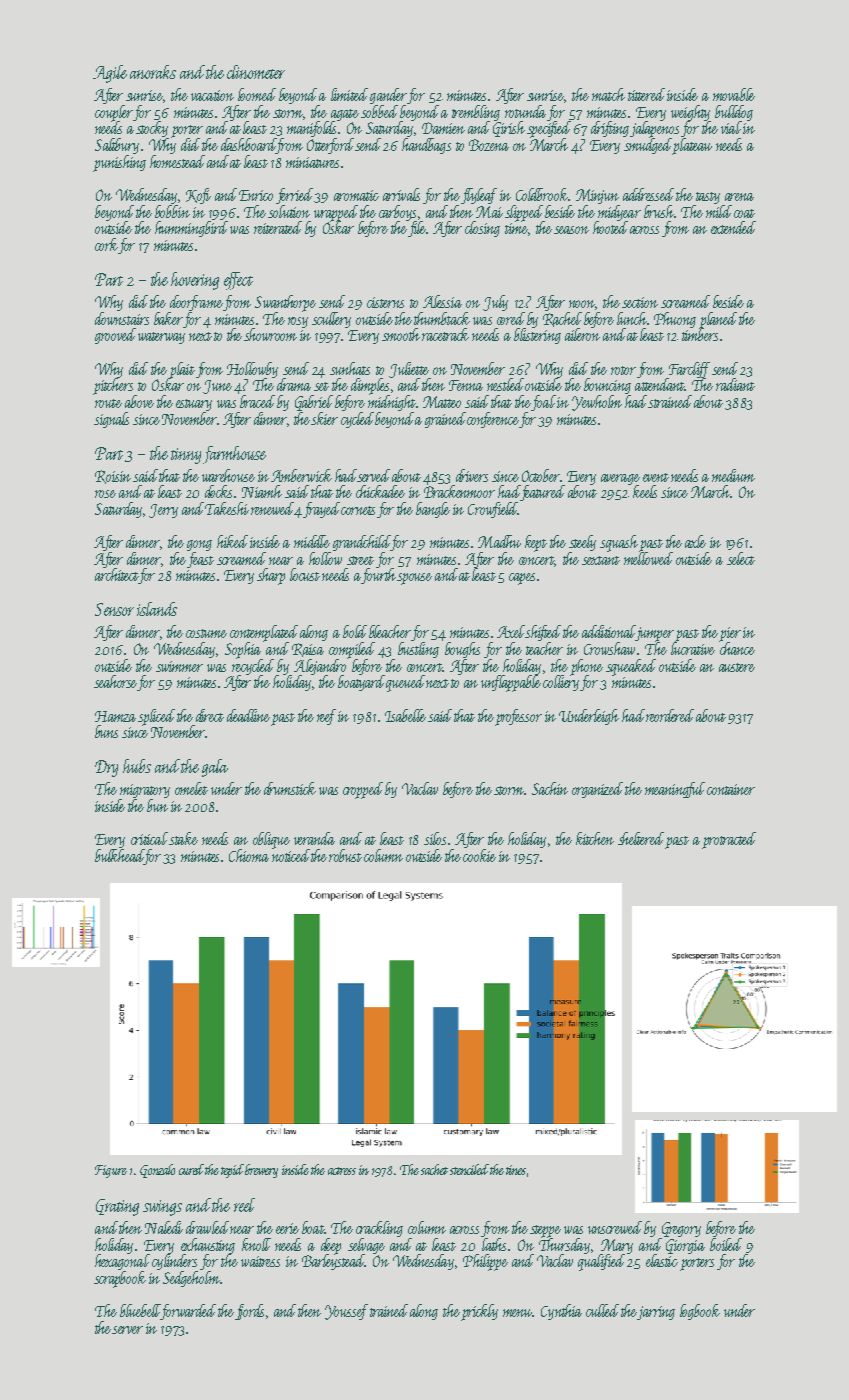  Describe the element at coordinates (179, 666) in the document. I see `swimmer` at that location.
